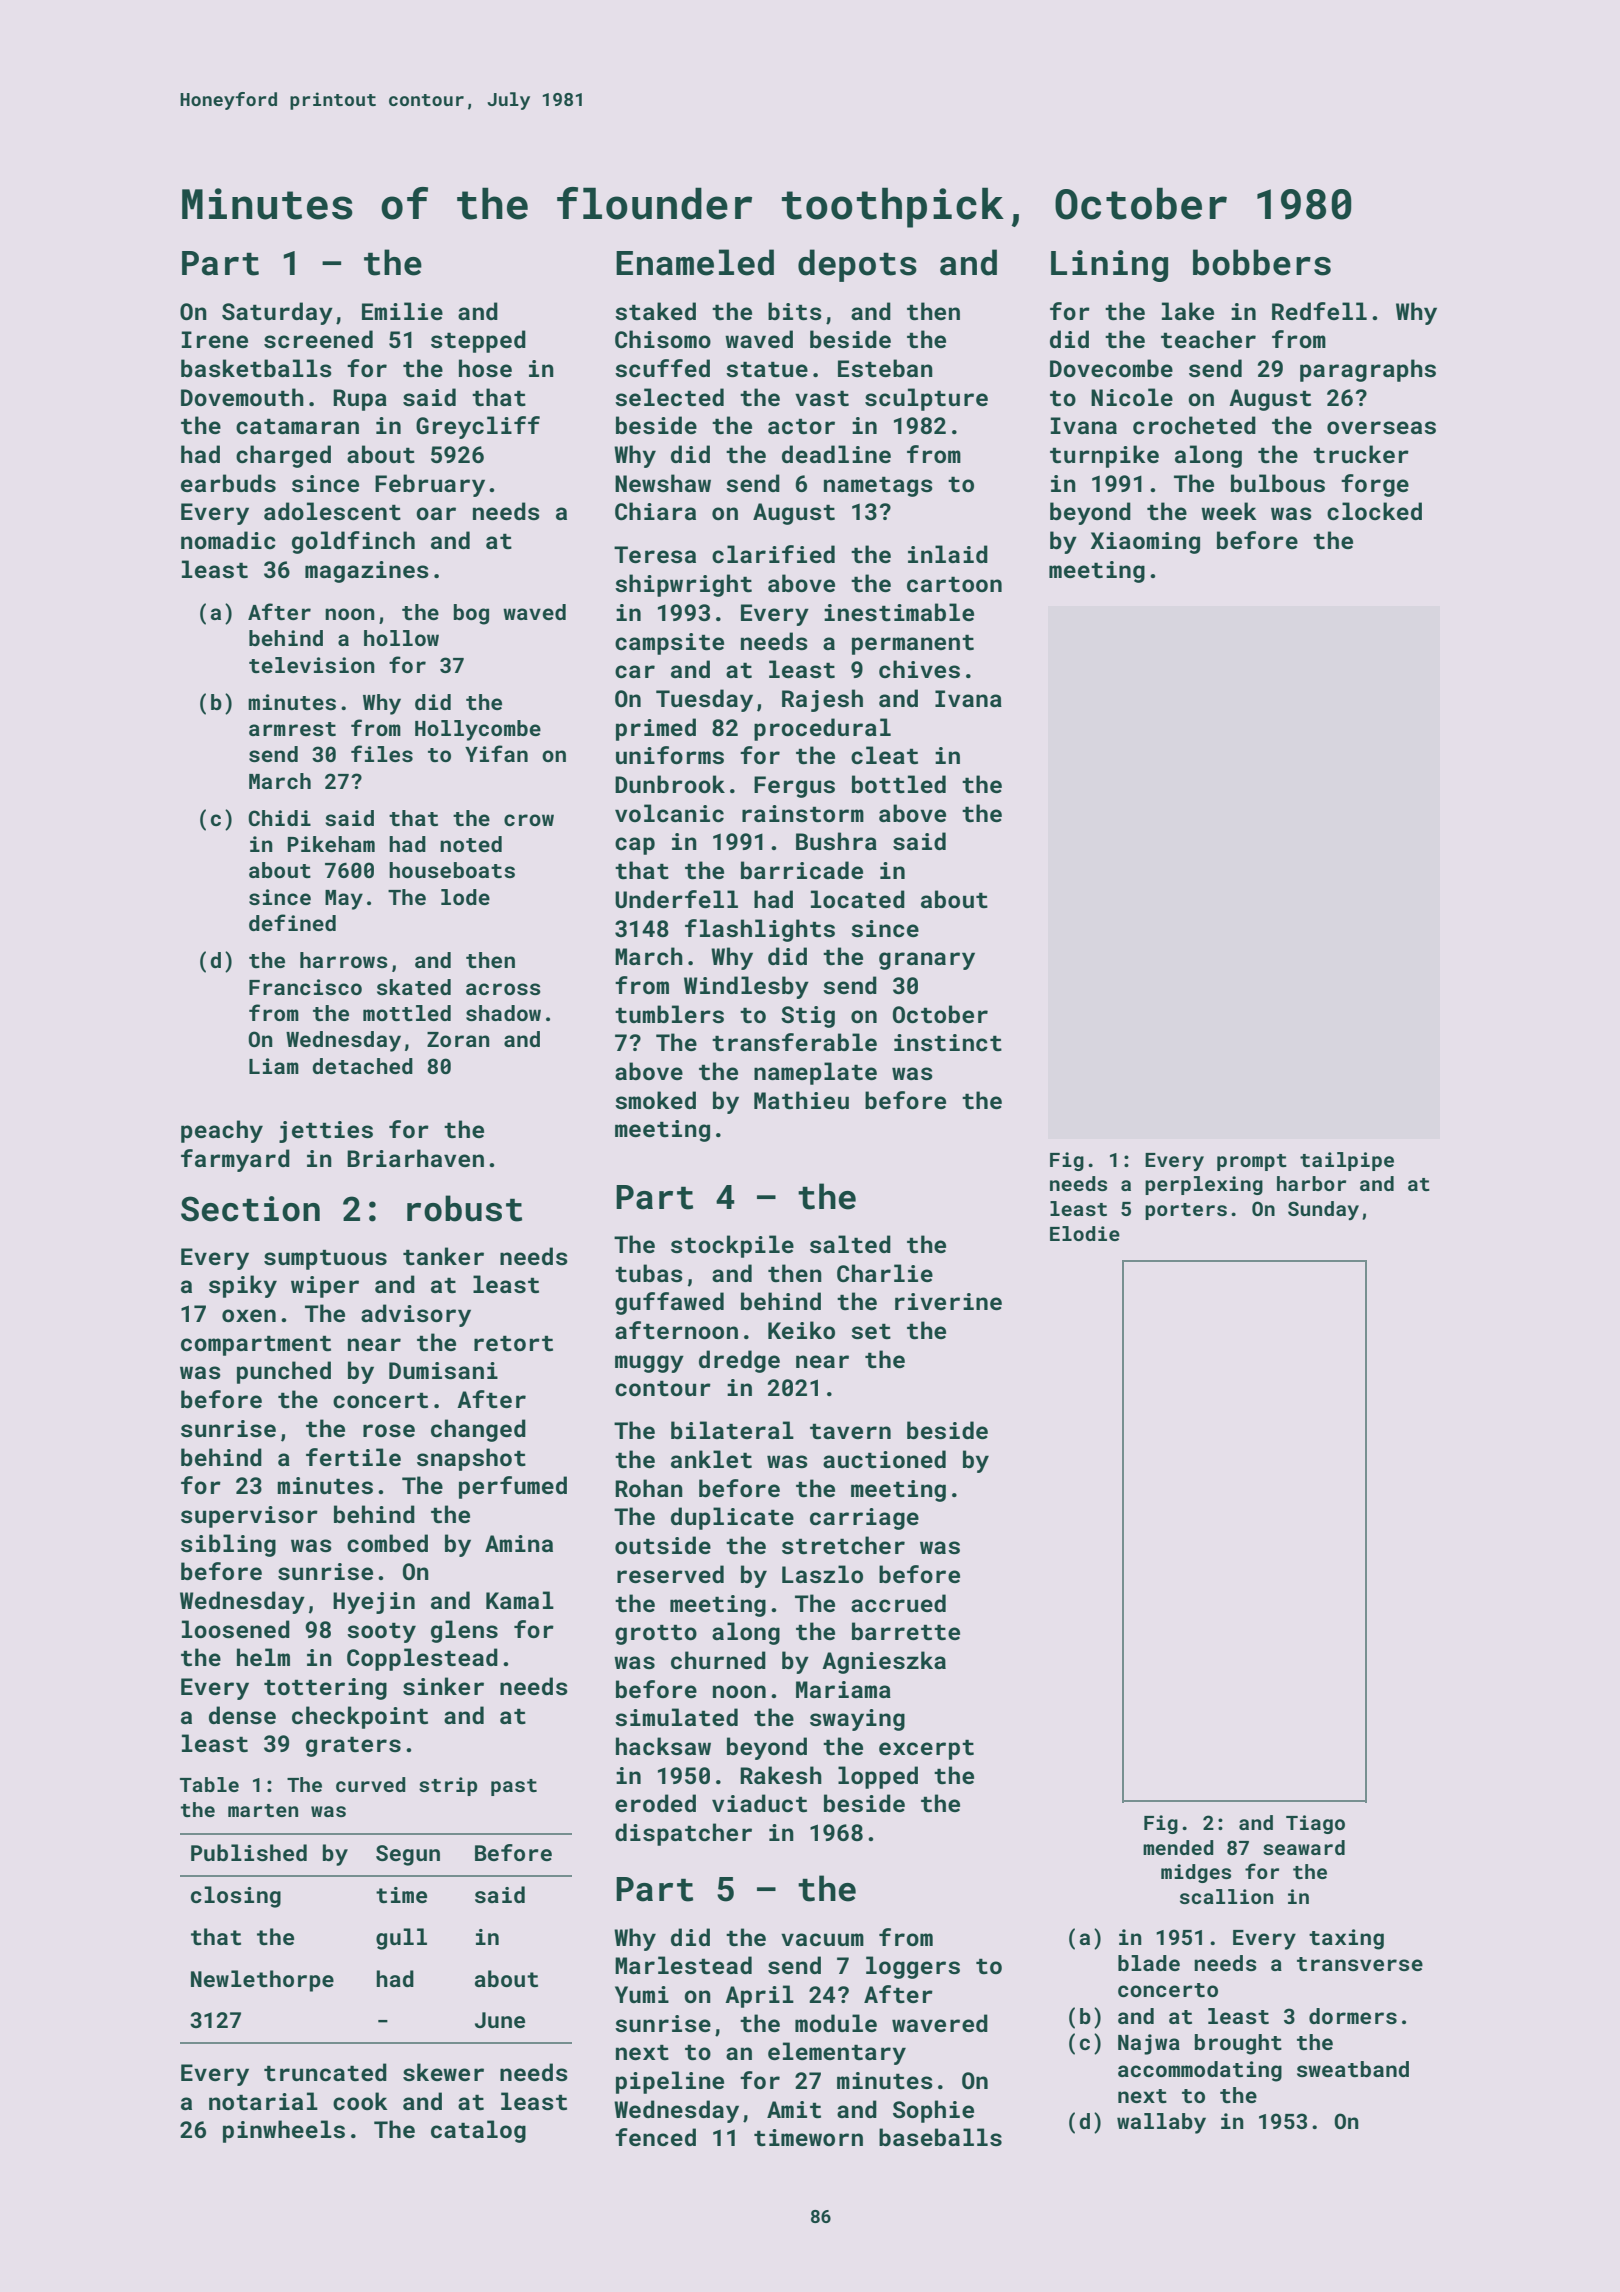 This document has width=1620, height=2292. What do you see at coordinates (695, 262) in the document?
I see `Enameled` at bounding box center [695, 262].
